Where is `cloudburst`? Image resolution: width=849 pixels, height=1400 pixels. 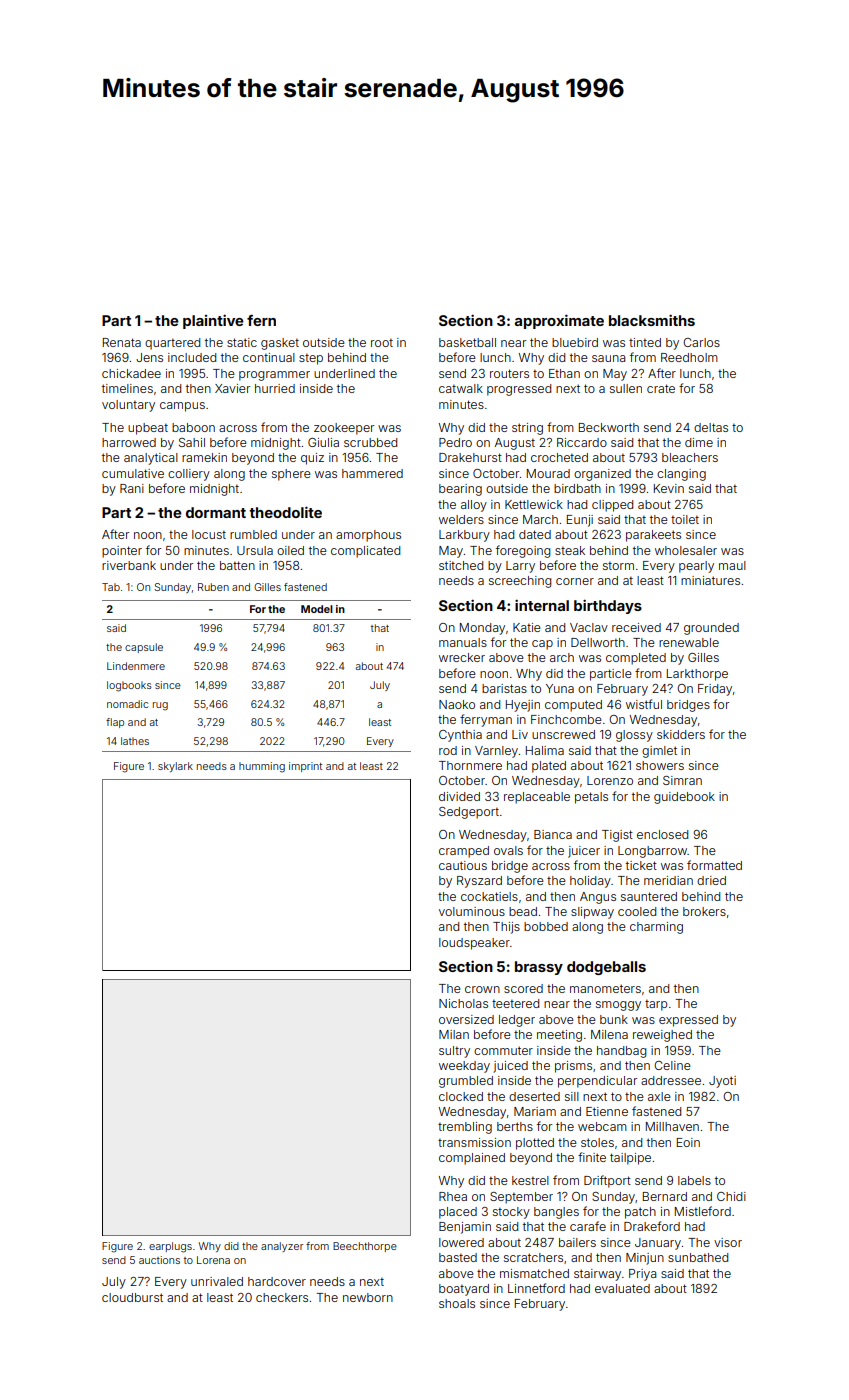 cloudburst is located at coordinates (132, 1297).
